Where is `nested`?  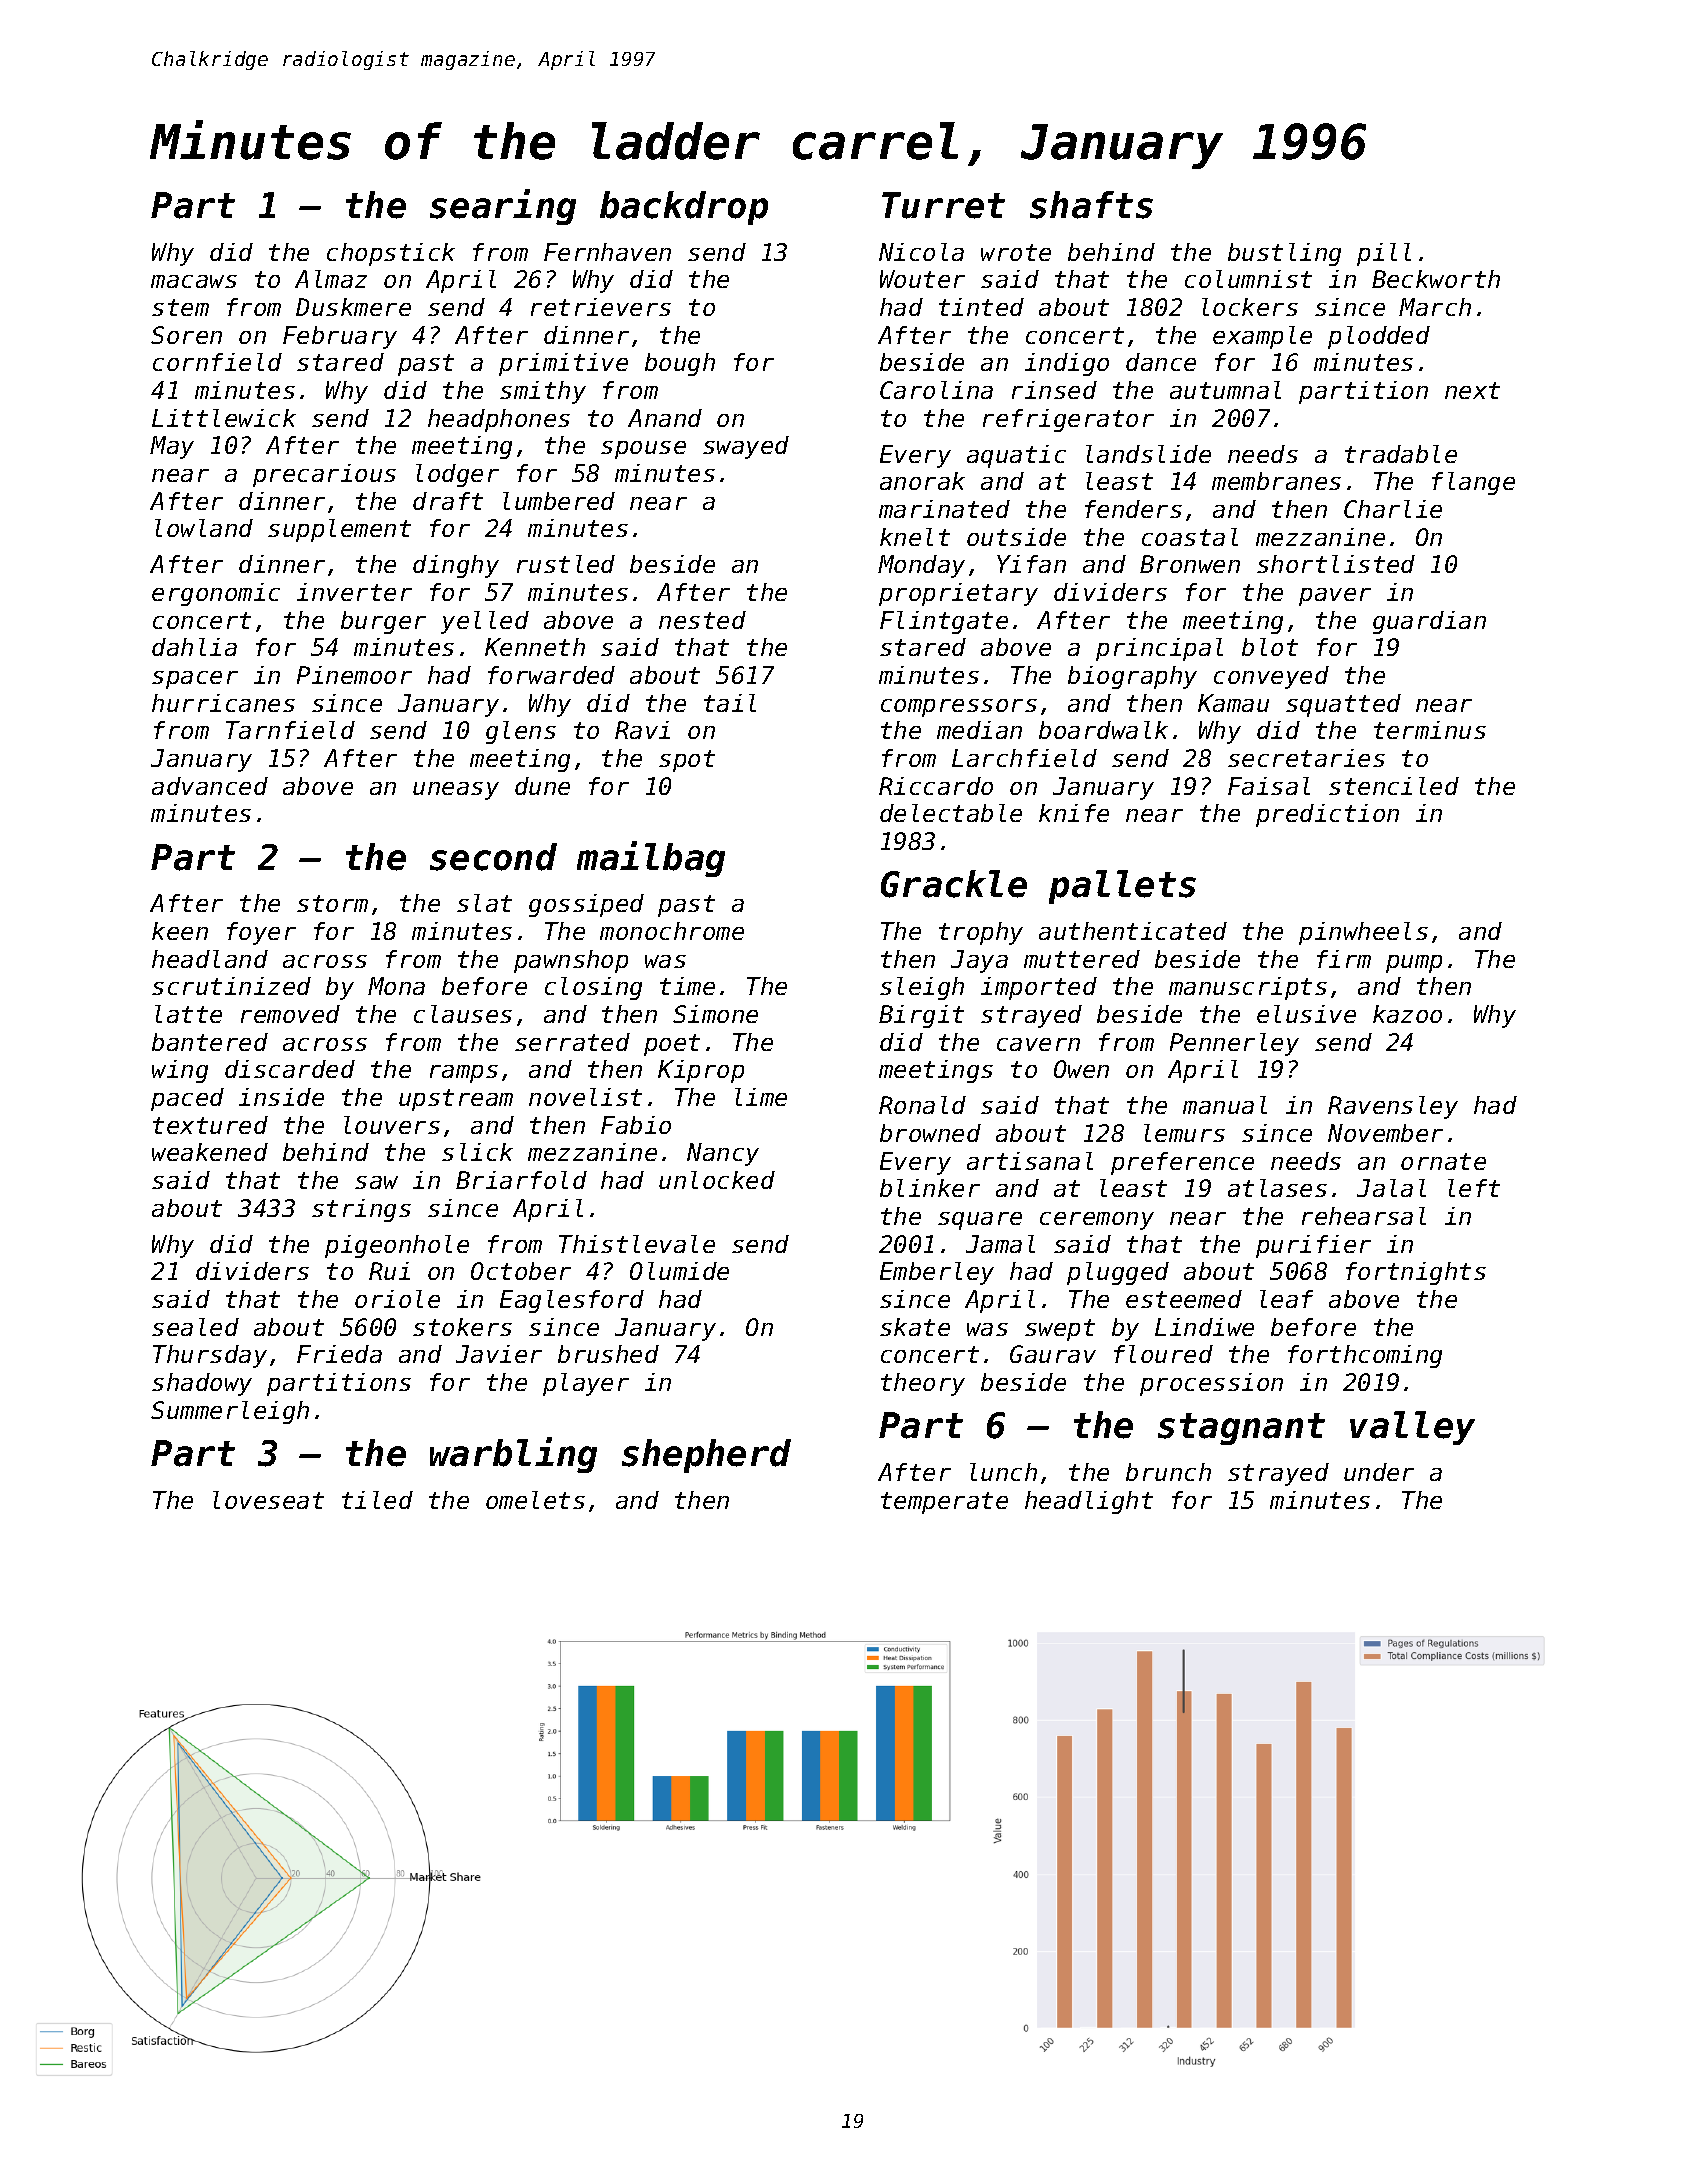 nested is located at coordinates (702, 620).
